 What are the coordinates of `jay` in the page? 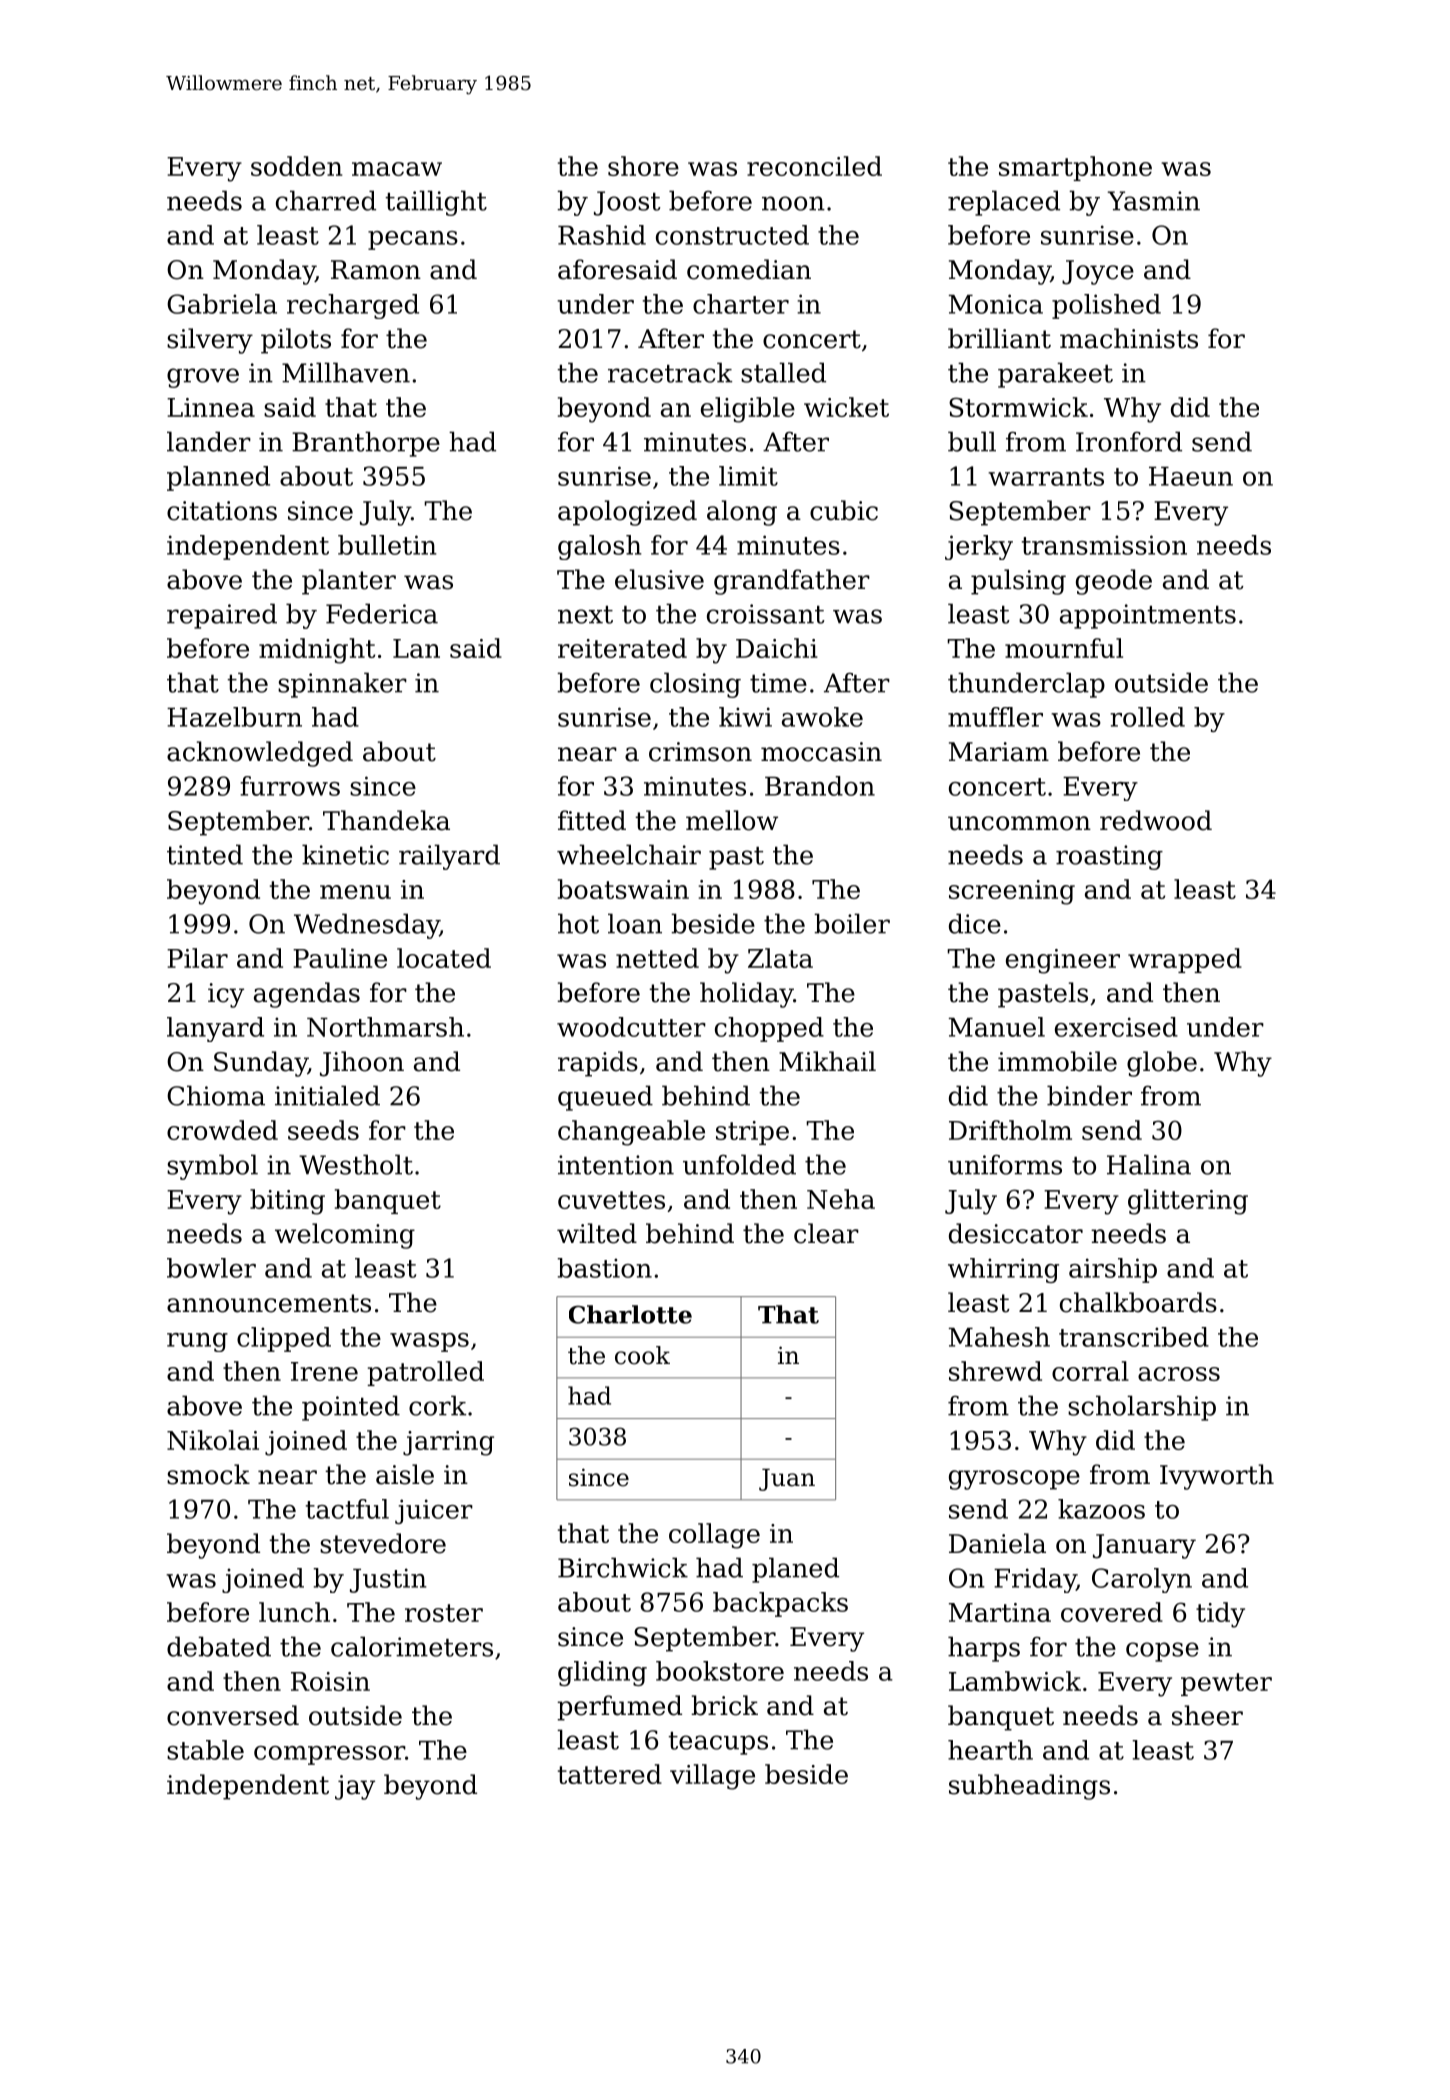 It's located at (355, 1787).
